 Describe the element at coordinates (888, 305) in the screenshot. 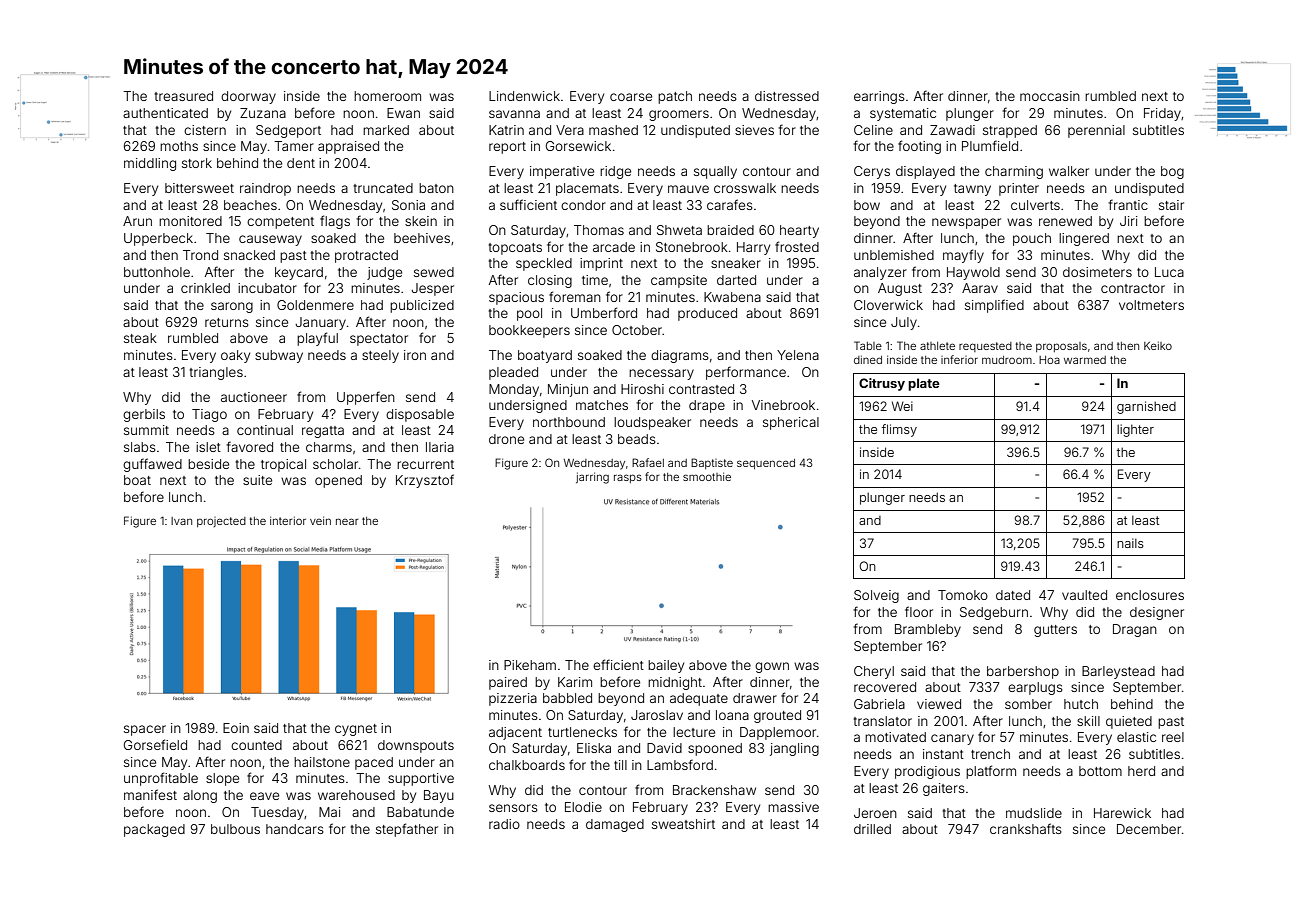

I see `Cloverwick` at that location.
